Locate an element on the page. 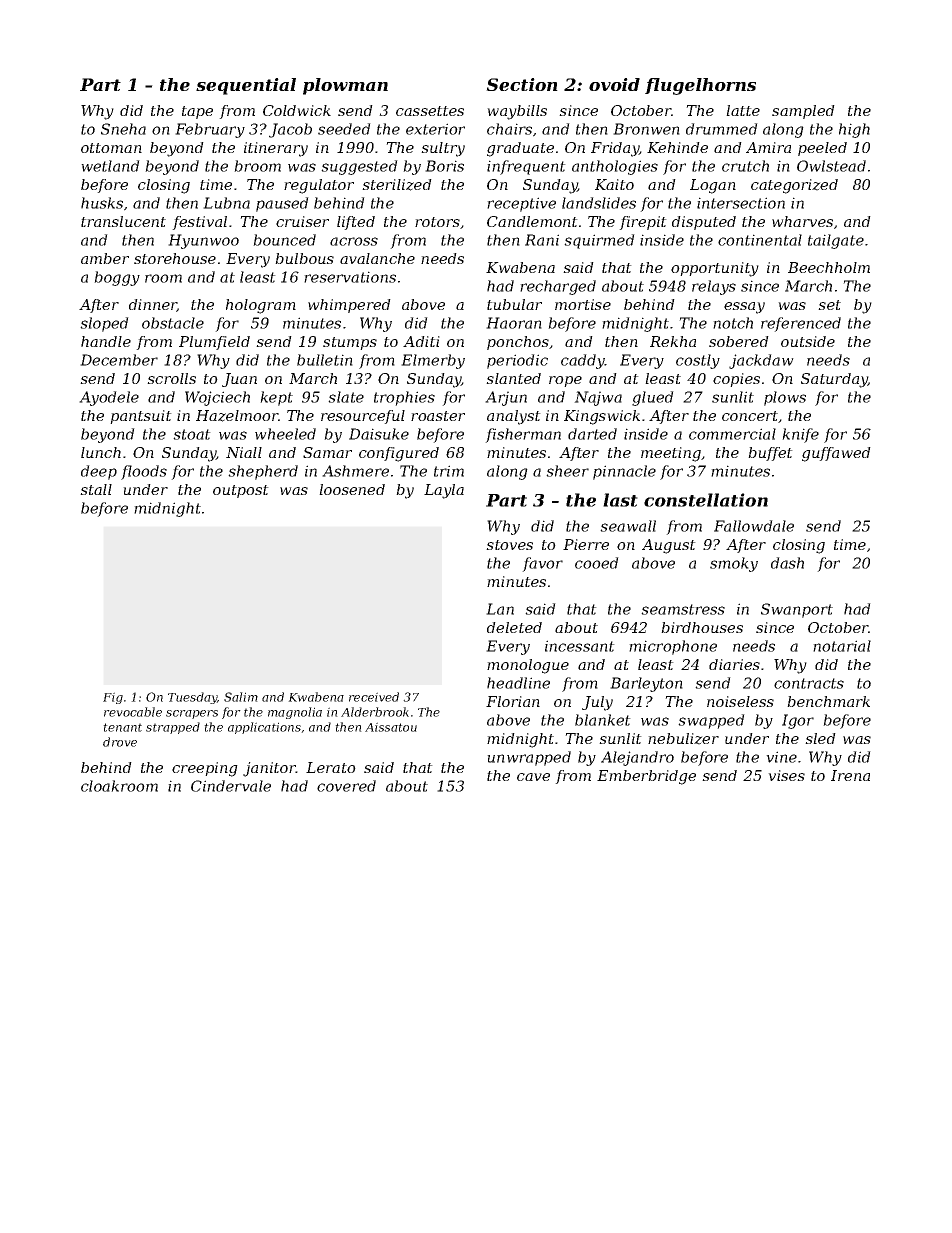 The image size is (952, 1233). Daisuke is located at coordinates (379, 434).
